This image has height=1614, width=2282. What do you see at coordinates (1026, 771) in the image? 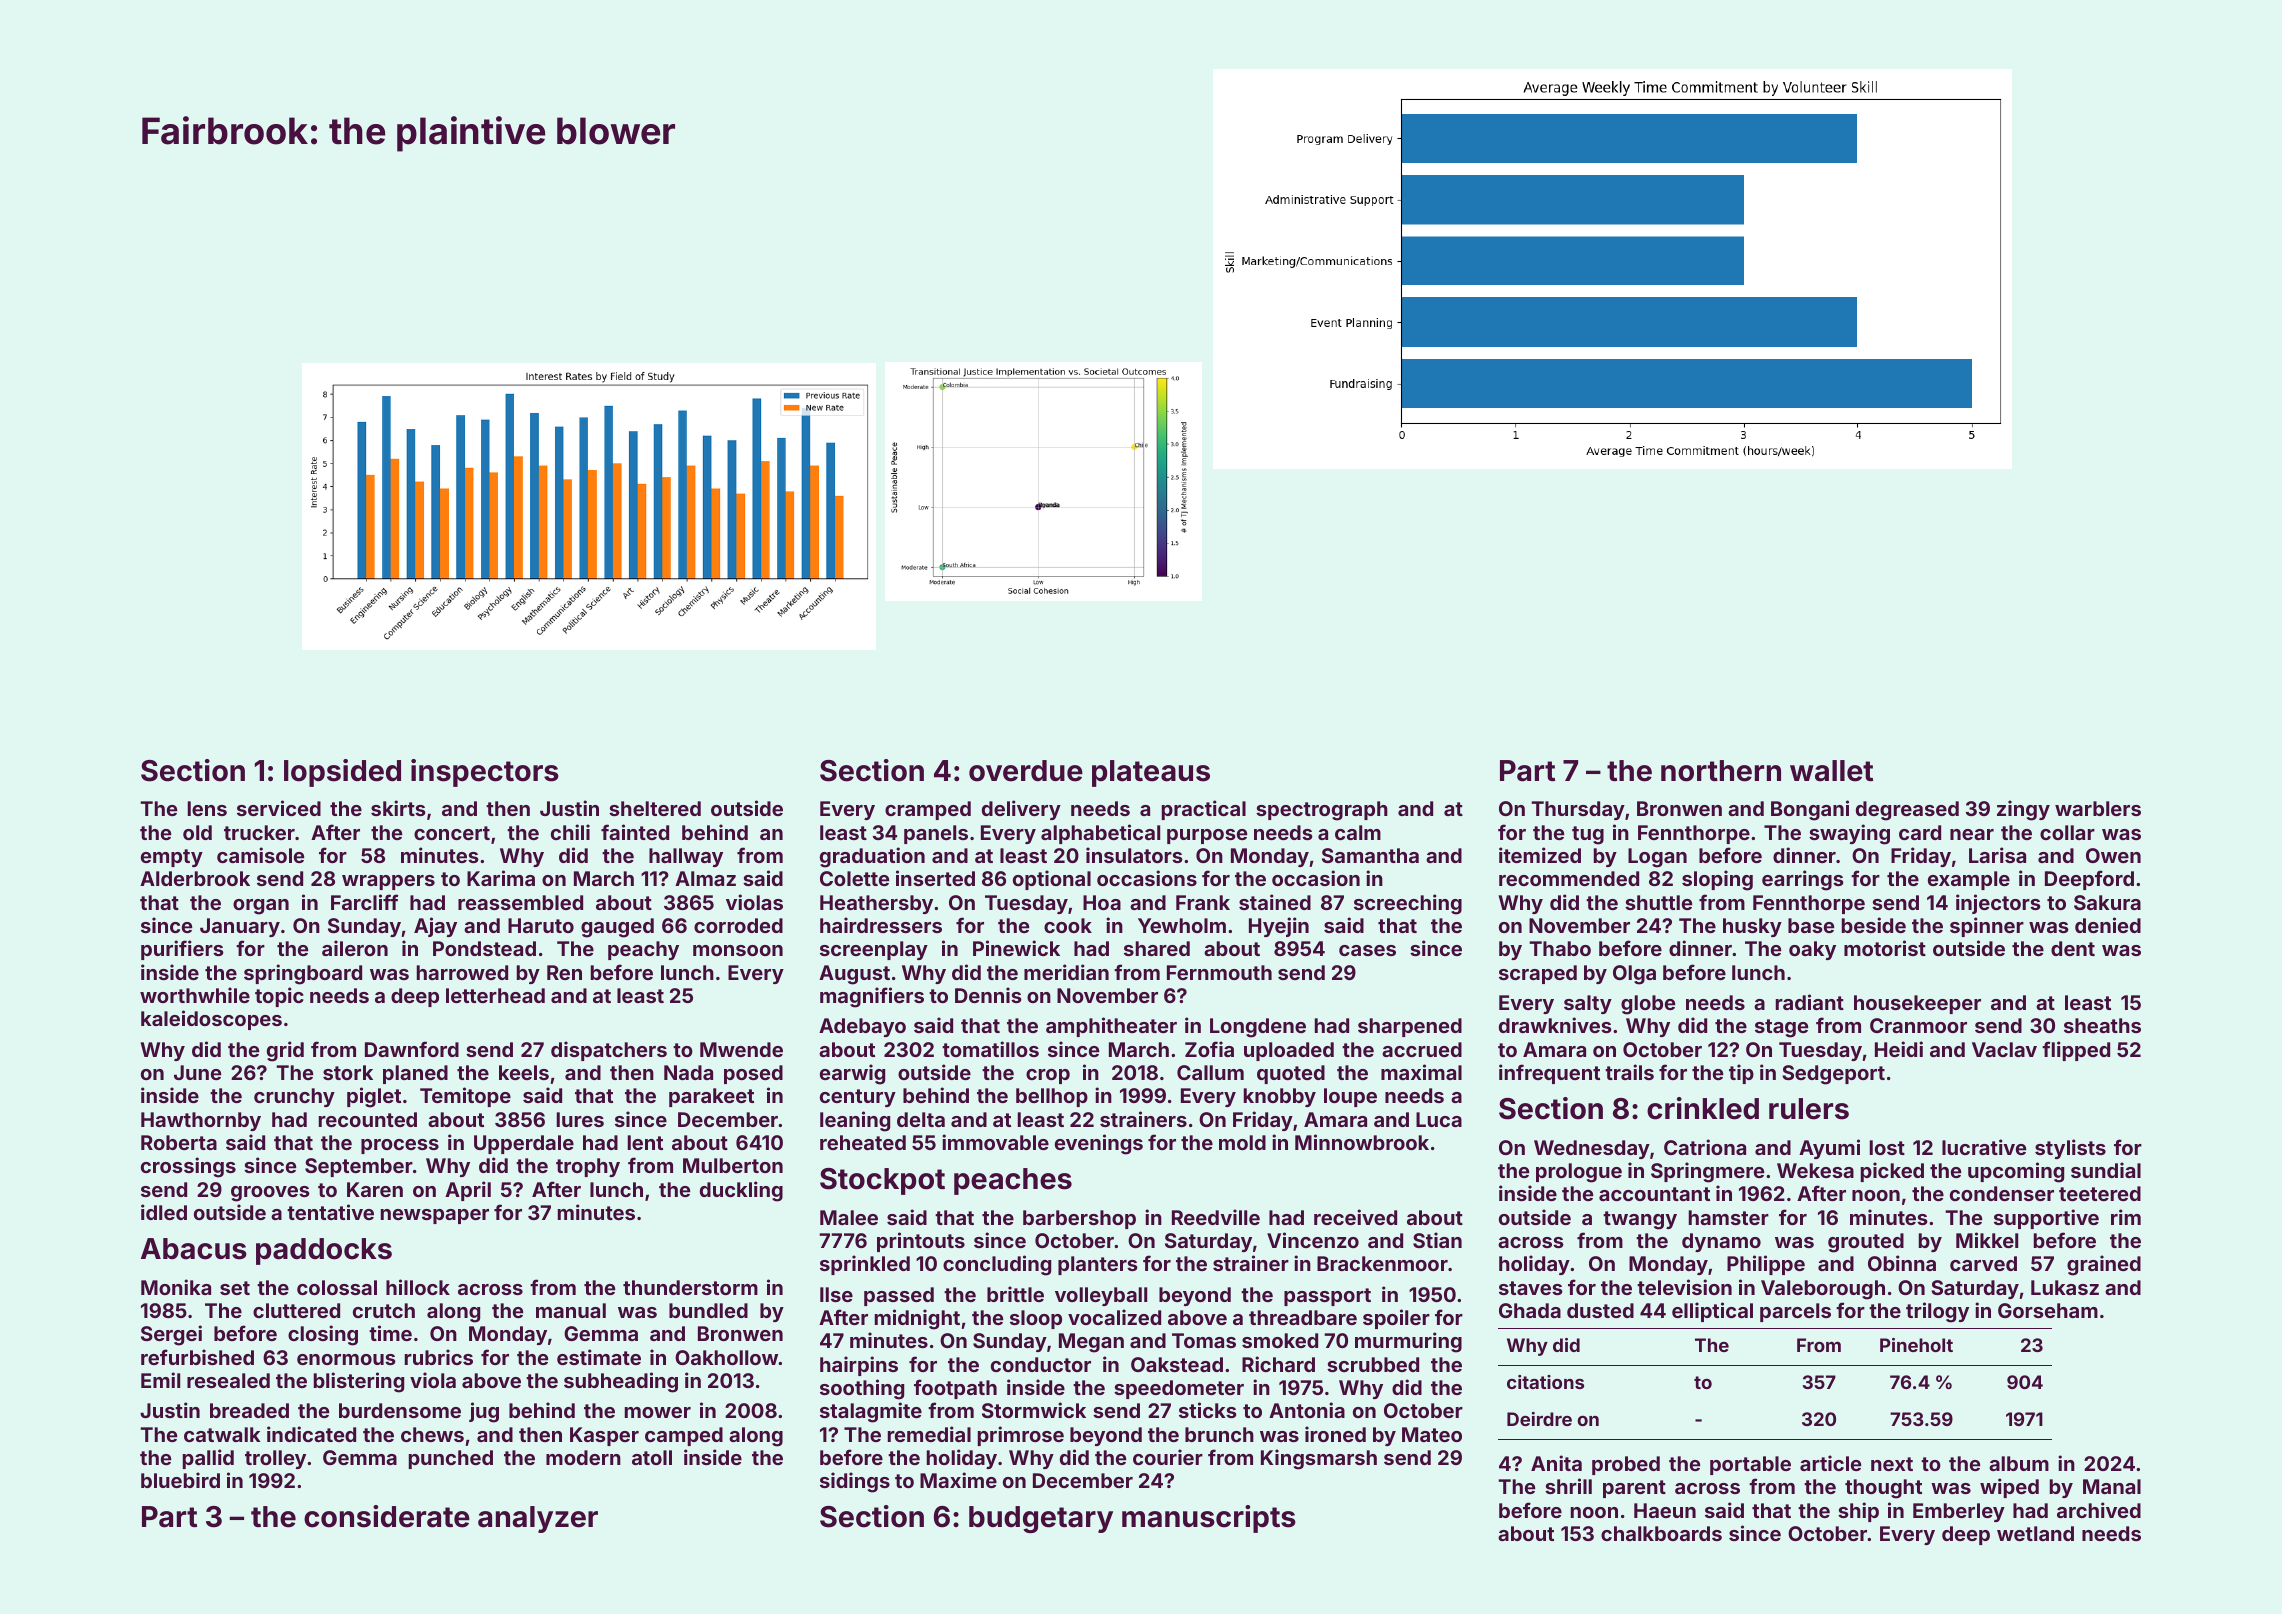
I see `overdue` at bounding box center [1026, 771].
